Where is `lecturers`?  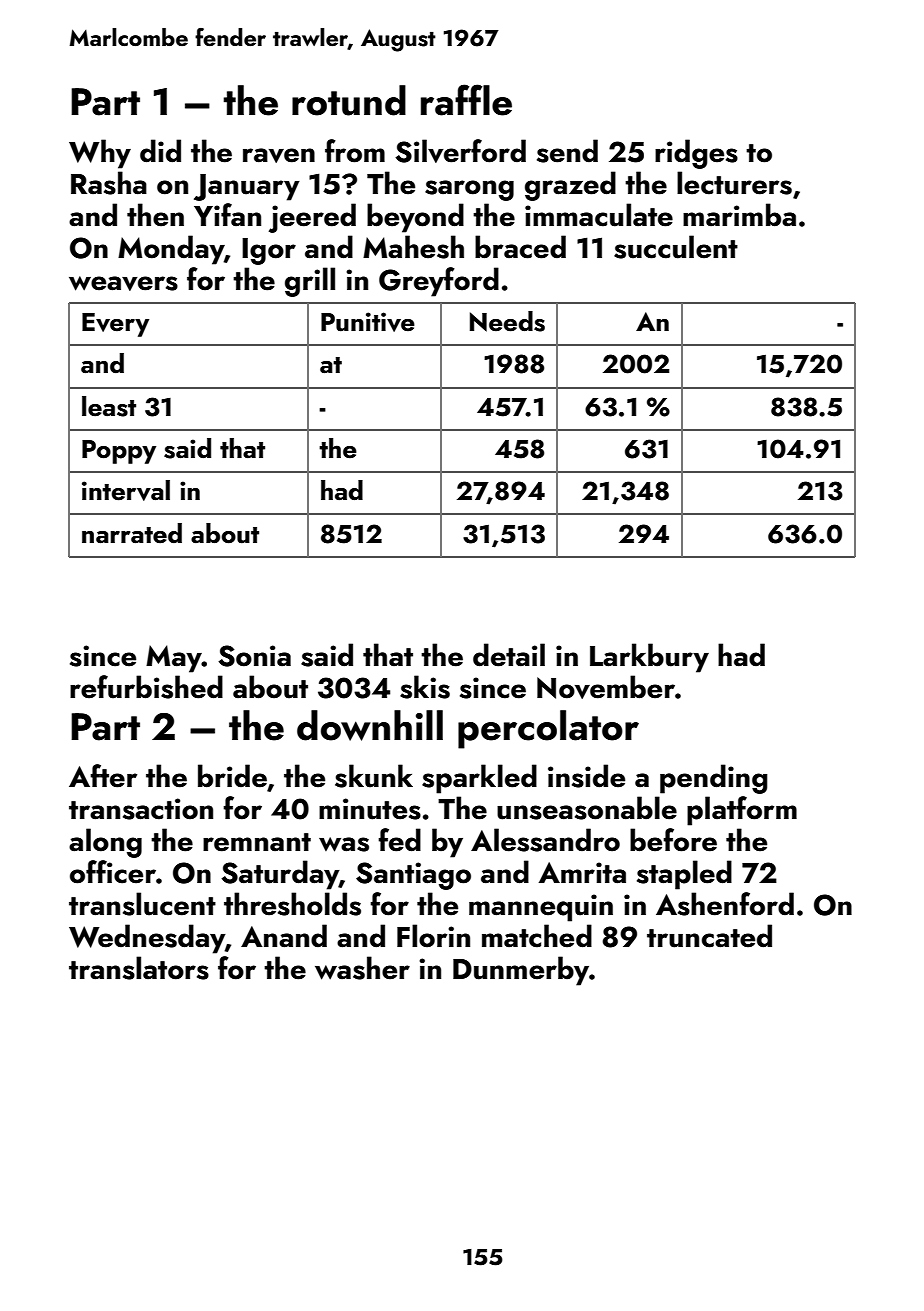
lecturers is located at coordinates (734, 183).
